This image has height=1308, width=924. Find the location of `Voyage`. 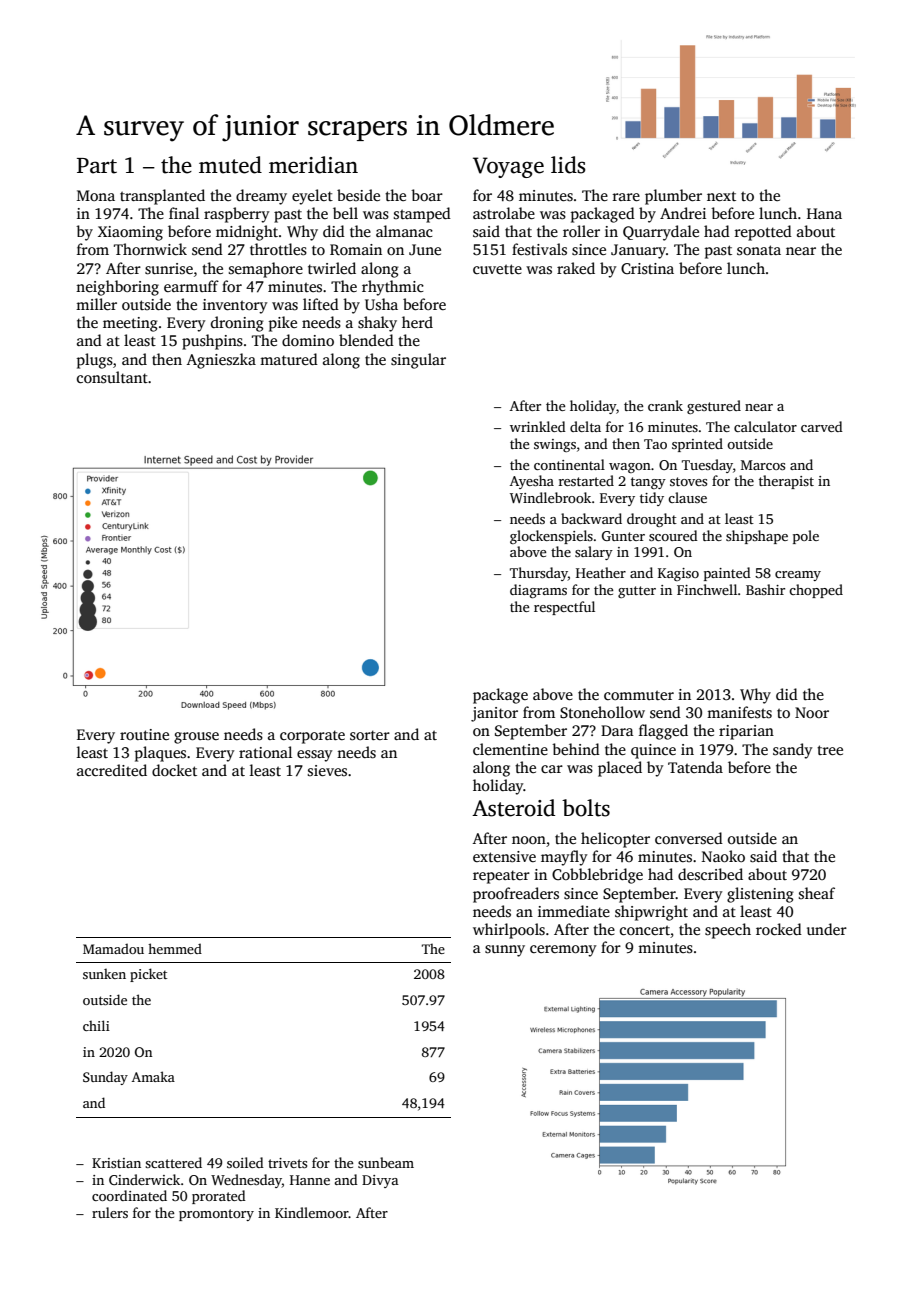

Voyage is located at coordinates (508, 167).
